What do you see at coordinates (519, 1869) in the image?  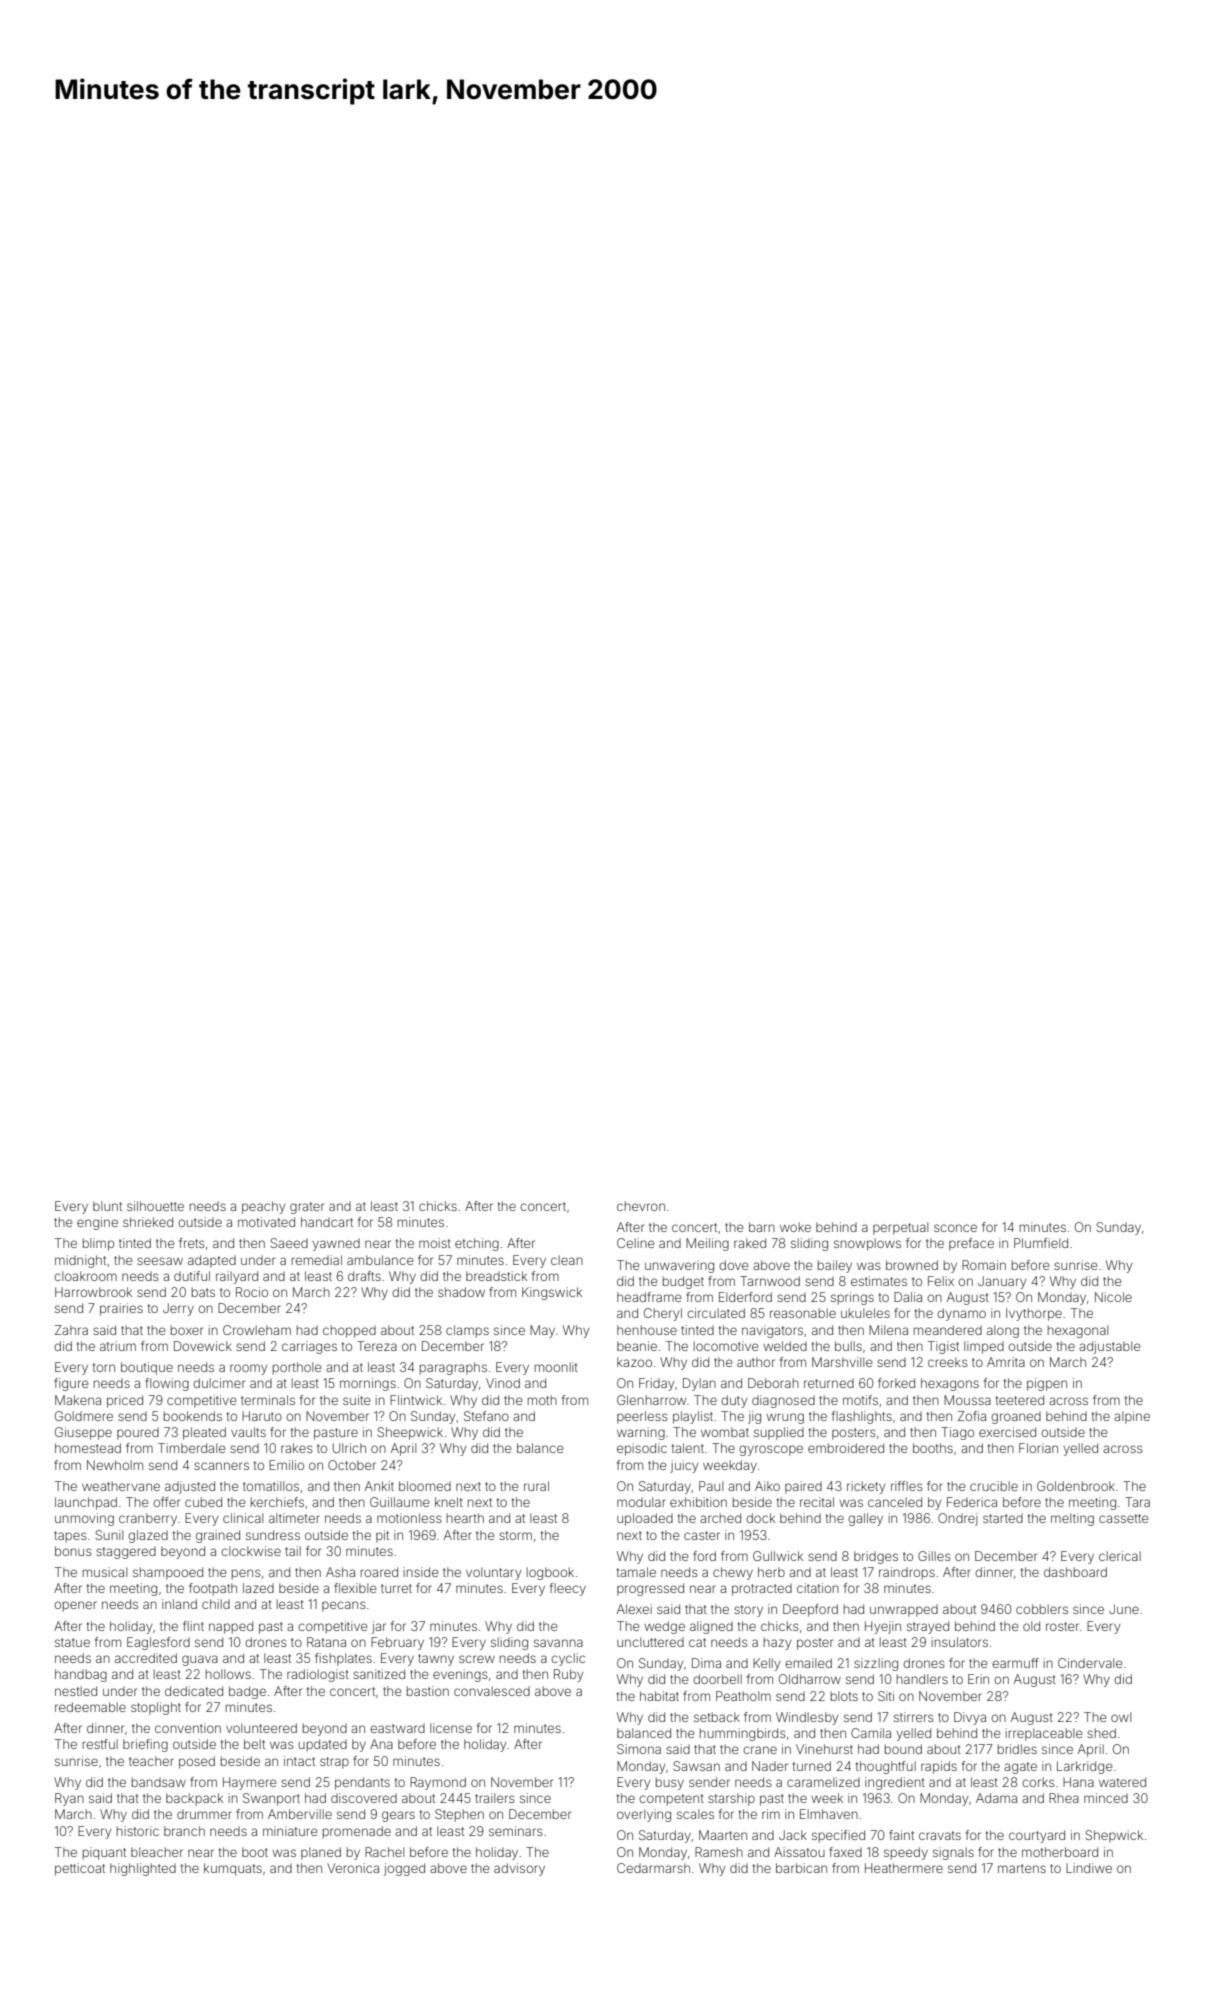 I see `advisory` at bounding box center [519, 1869].
